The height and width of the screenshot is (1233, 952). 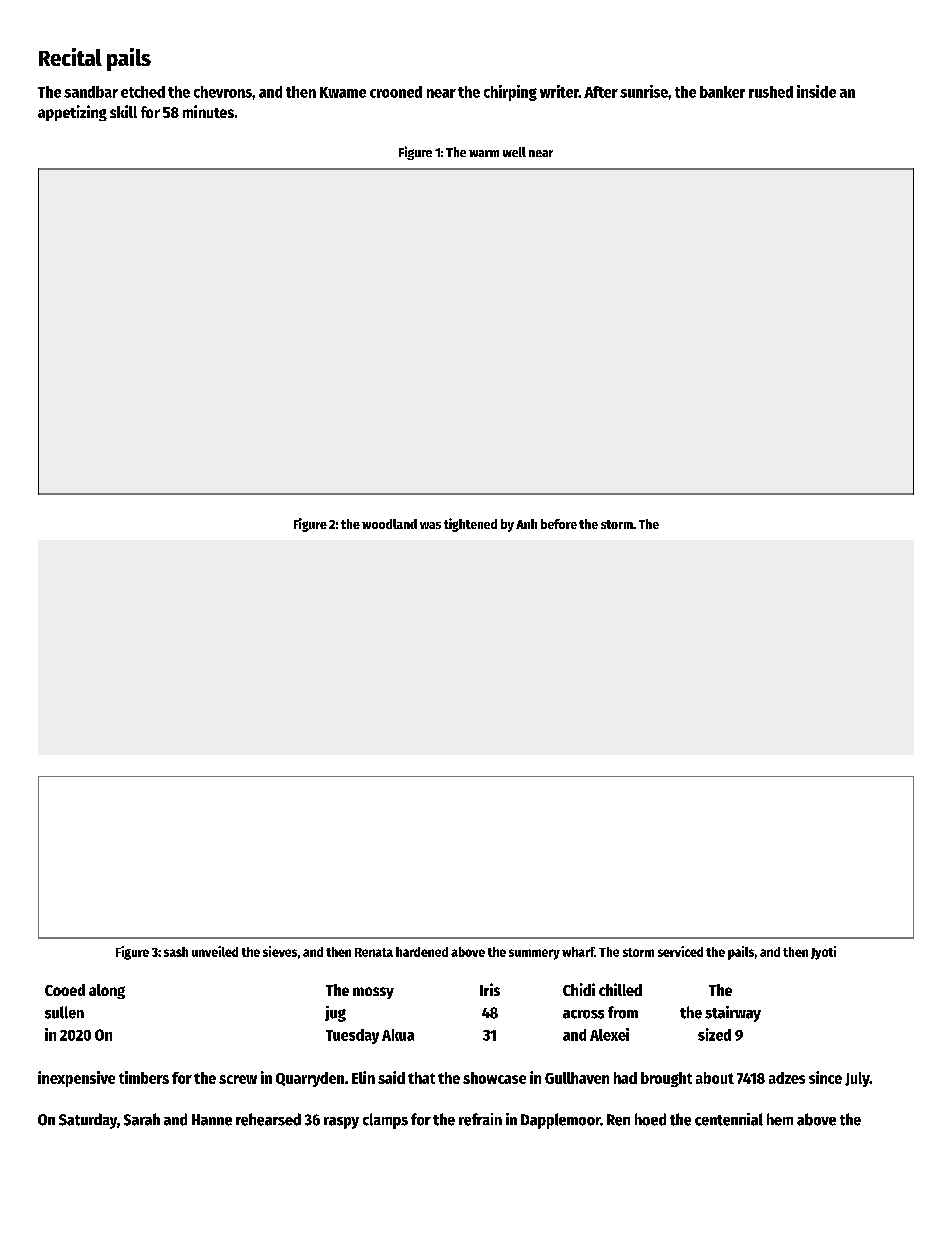 I want to click on before, so click(x=559, y=524).
